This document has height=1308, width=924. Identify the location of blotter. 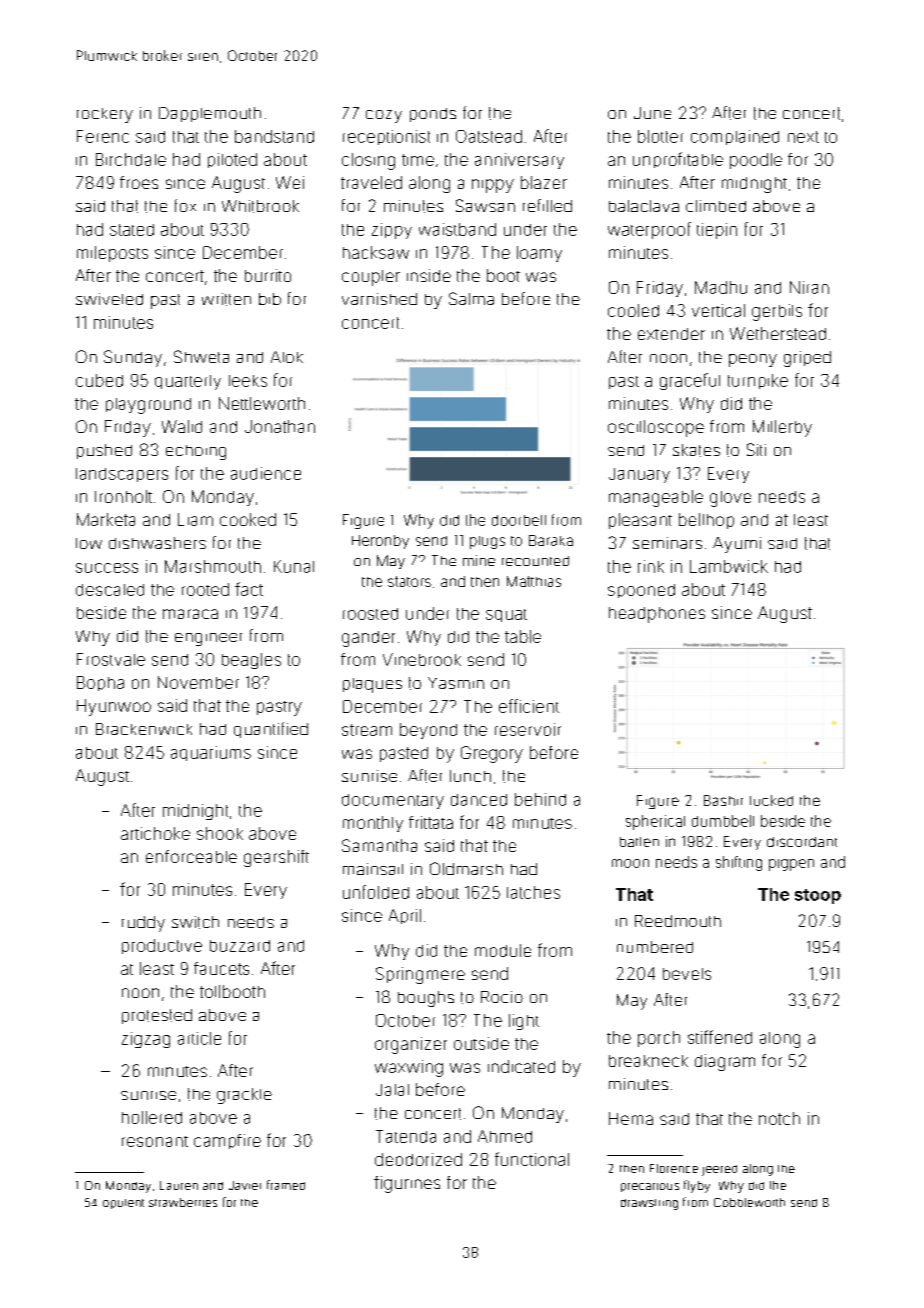
(660, 136).
